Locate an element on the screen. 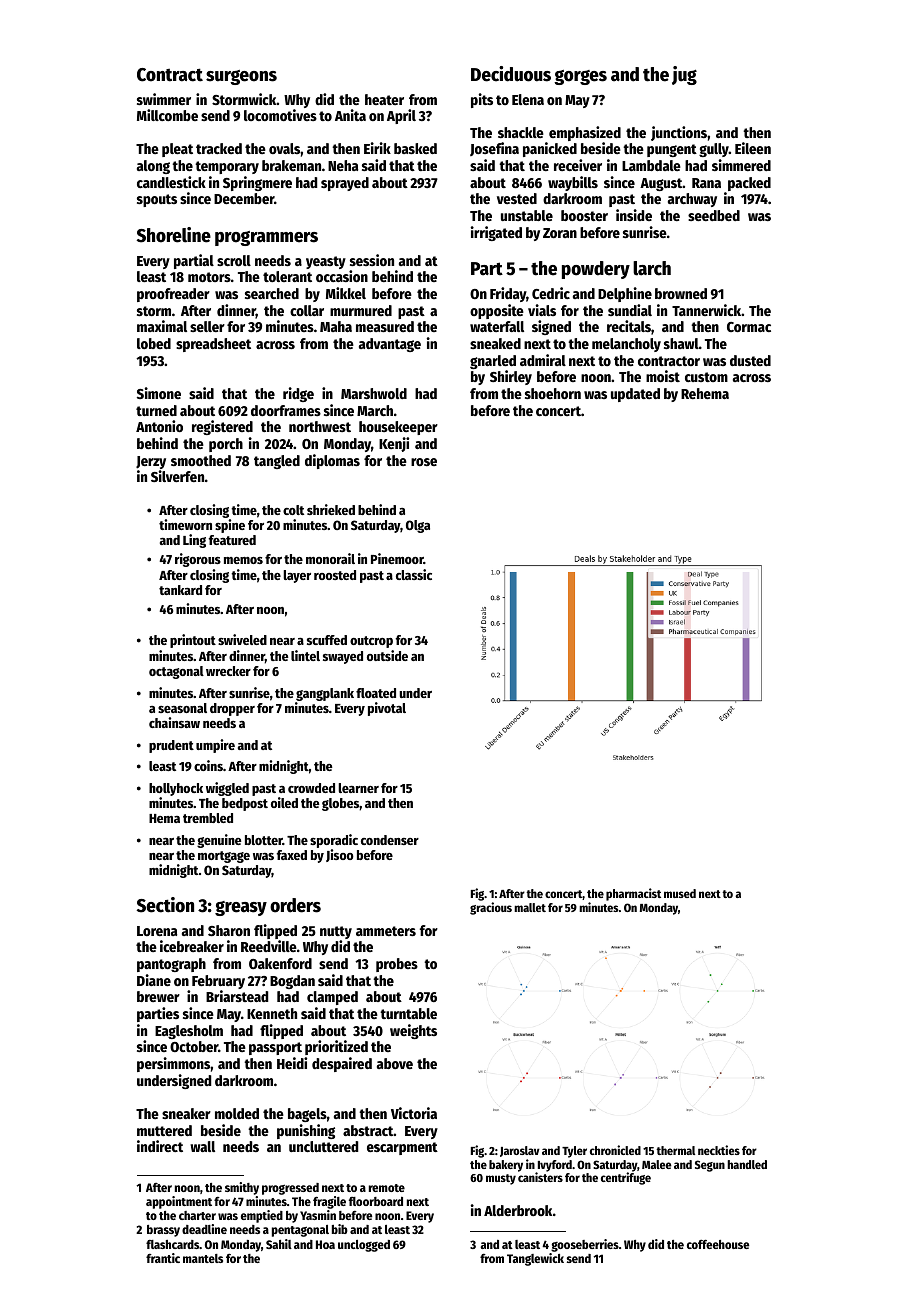 The image size is (908, 1316). Sahil is located at coordinates (279, 1244).
